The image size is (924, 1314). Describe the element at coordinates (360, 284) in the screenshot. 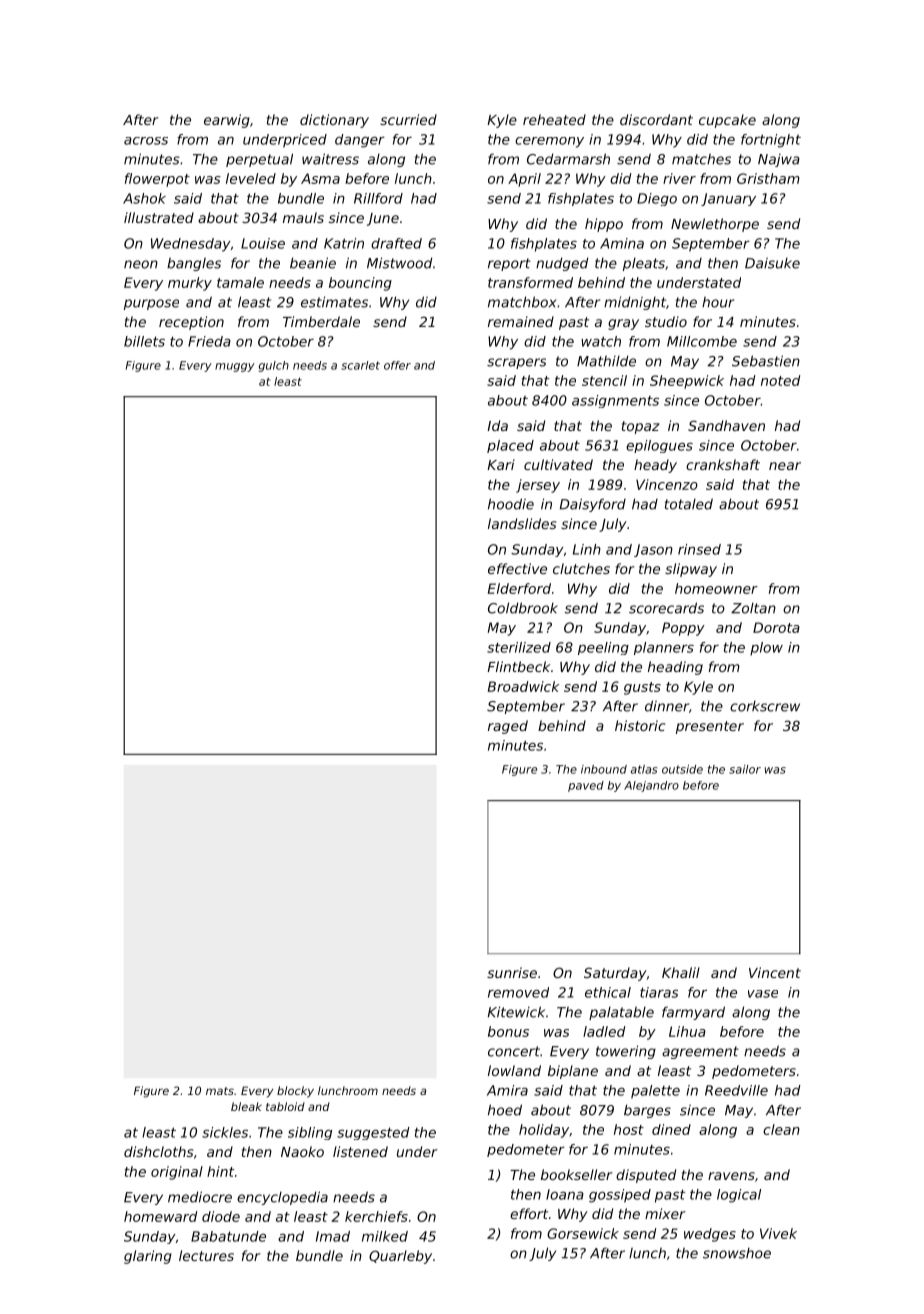

I see `bouncing` at that location.
